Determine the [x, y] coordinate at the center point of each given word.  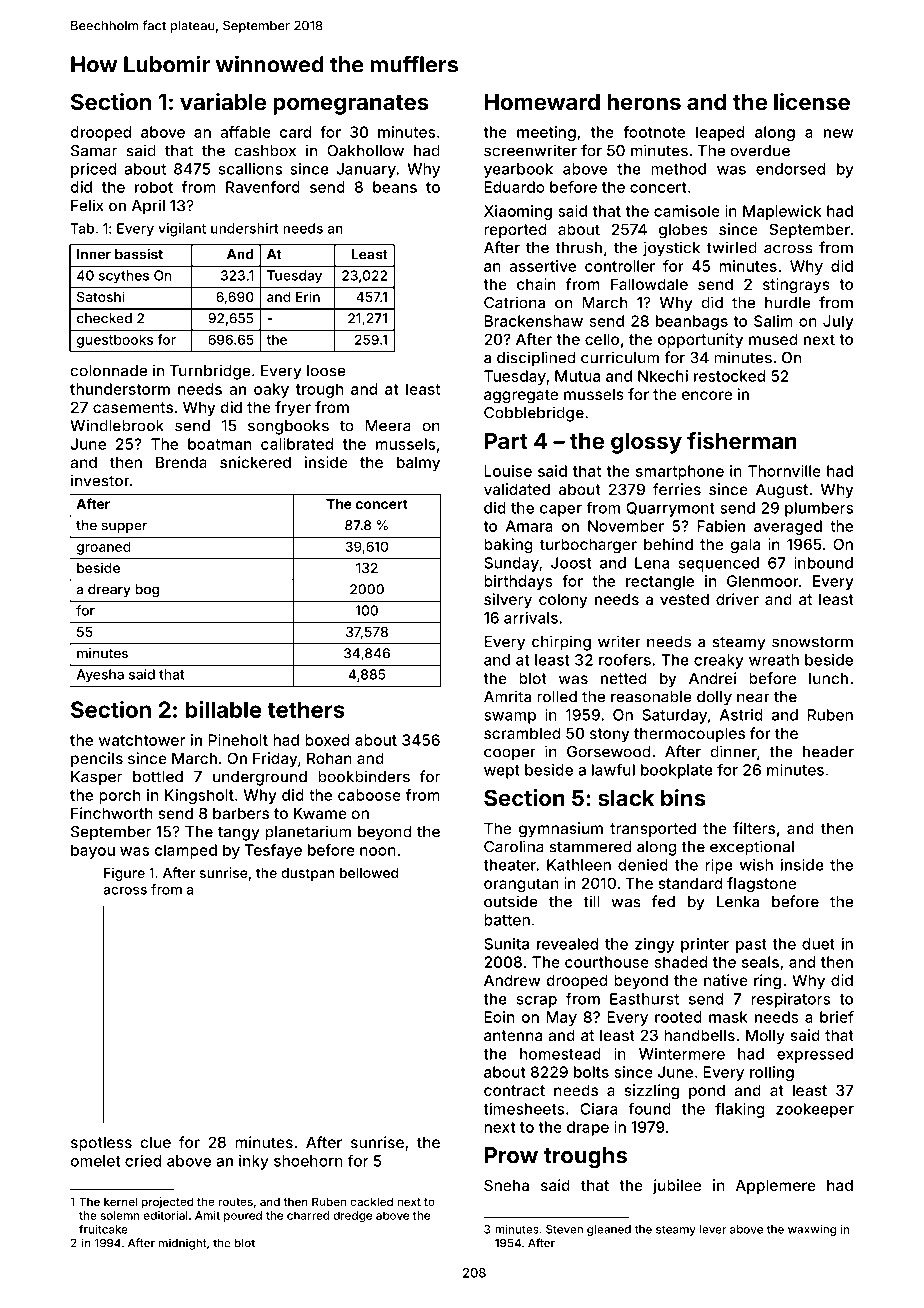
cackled [371, 1201]
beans [395, 187]
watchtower [142, 740]
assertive [542, 266]
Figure [124, 874]
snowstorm [812, 642]
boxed [327, 740]
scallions [250, 169]
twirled [731, 247]
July [838, 322]
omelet [95, 1161]
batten [507, 920]
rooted [678, 1017]
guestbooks [115, 341]
